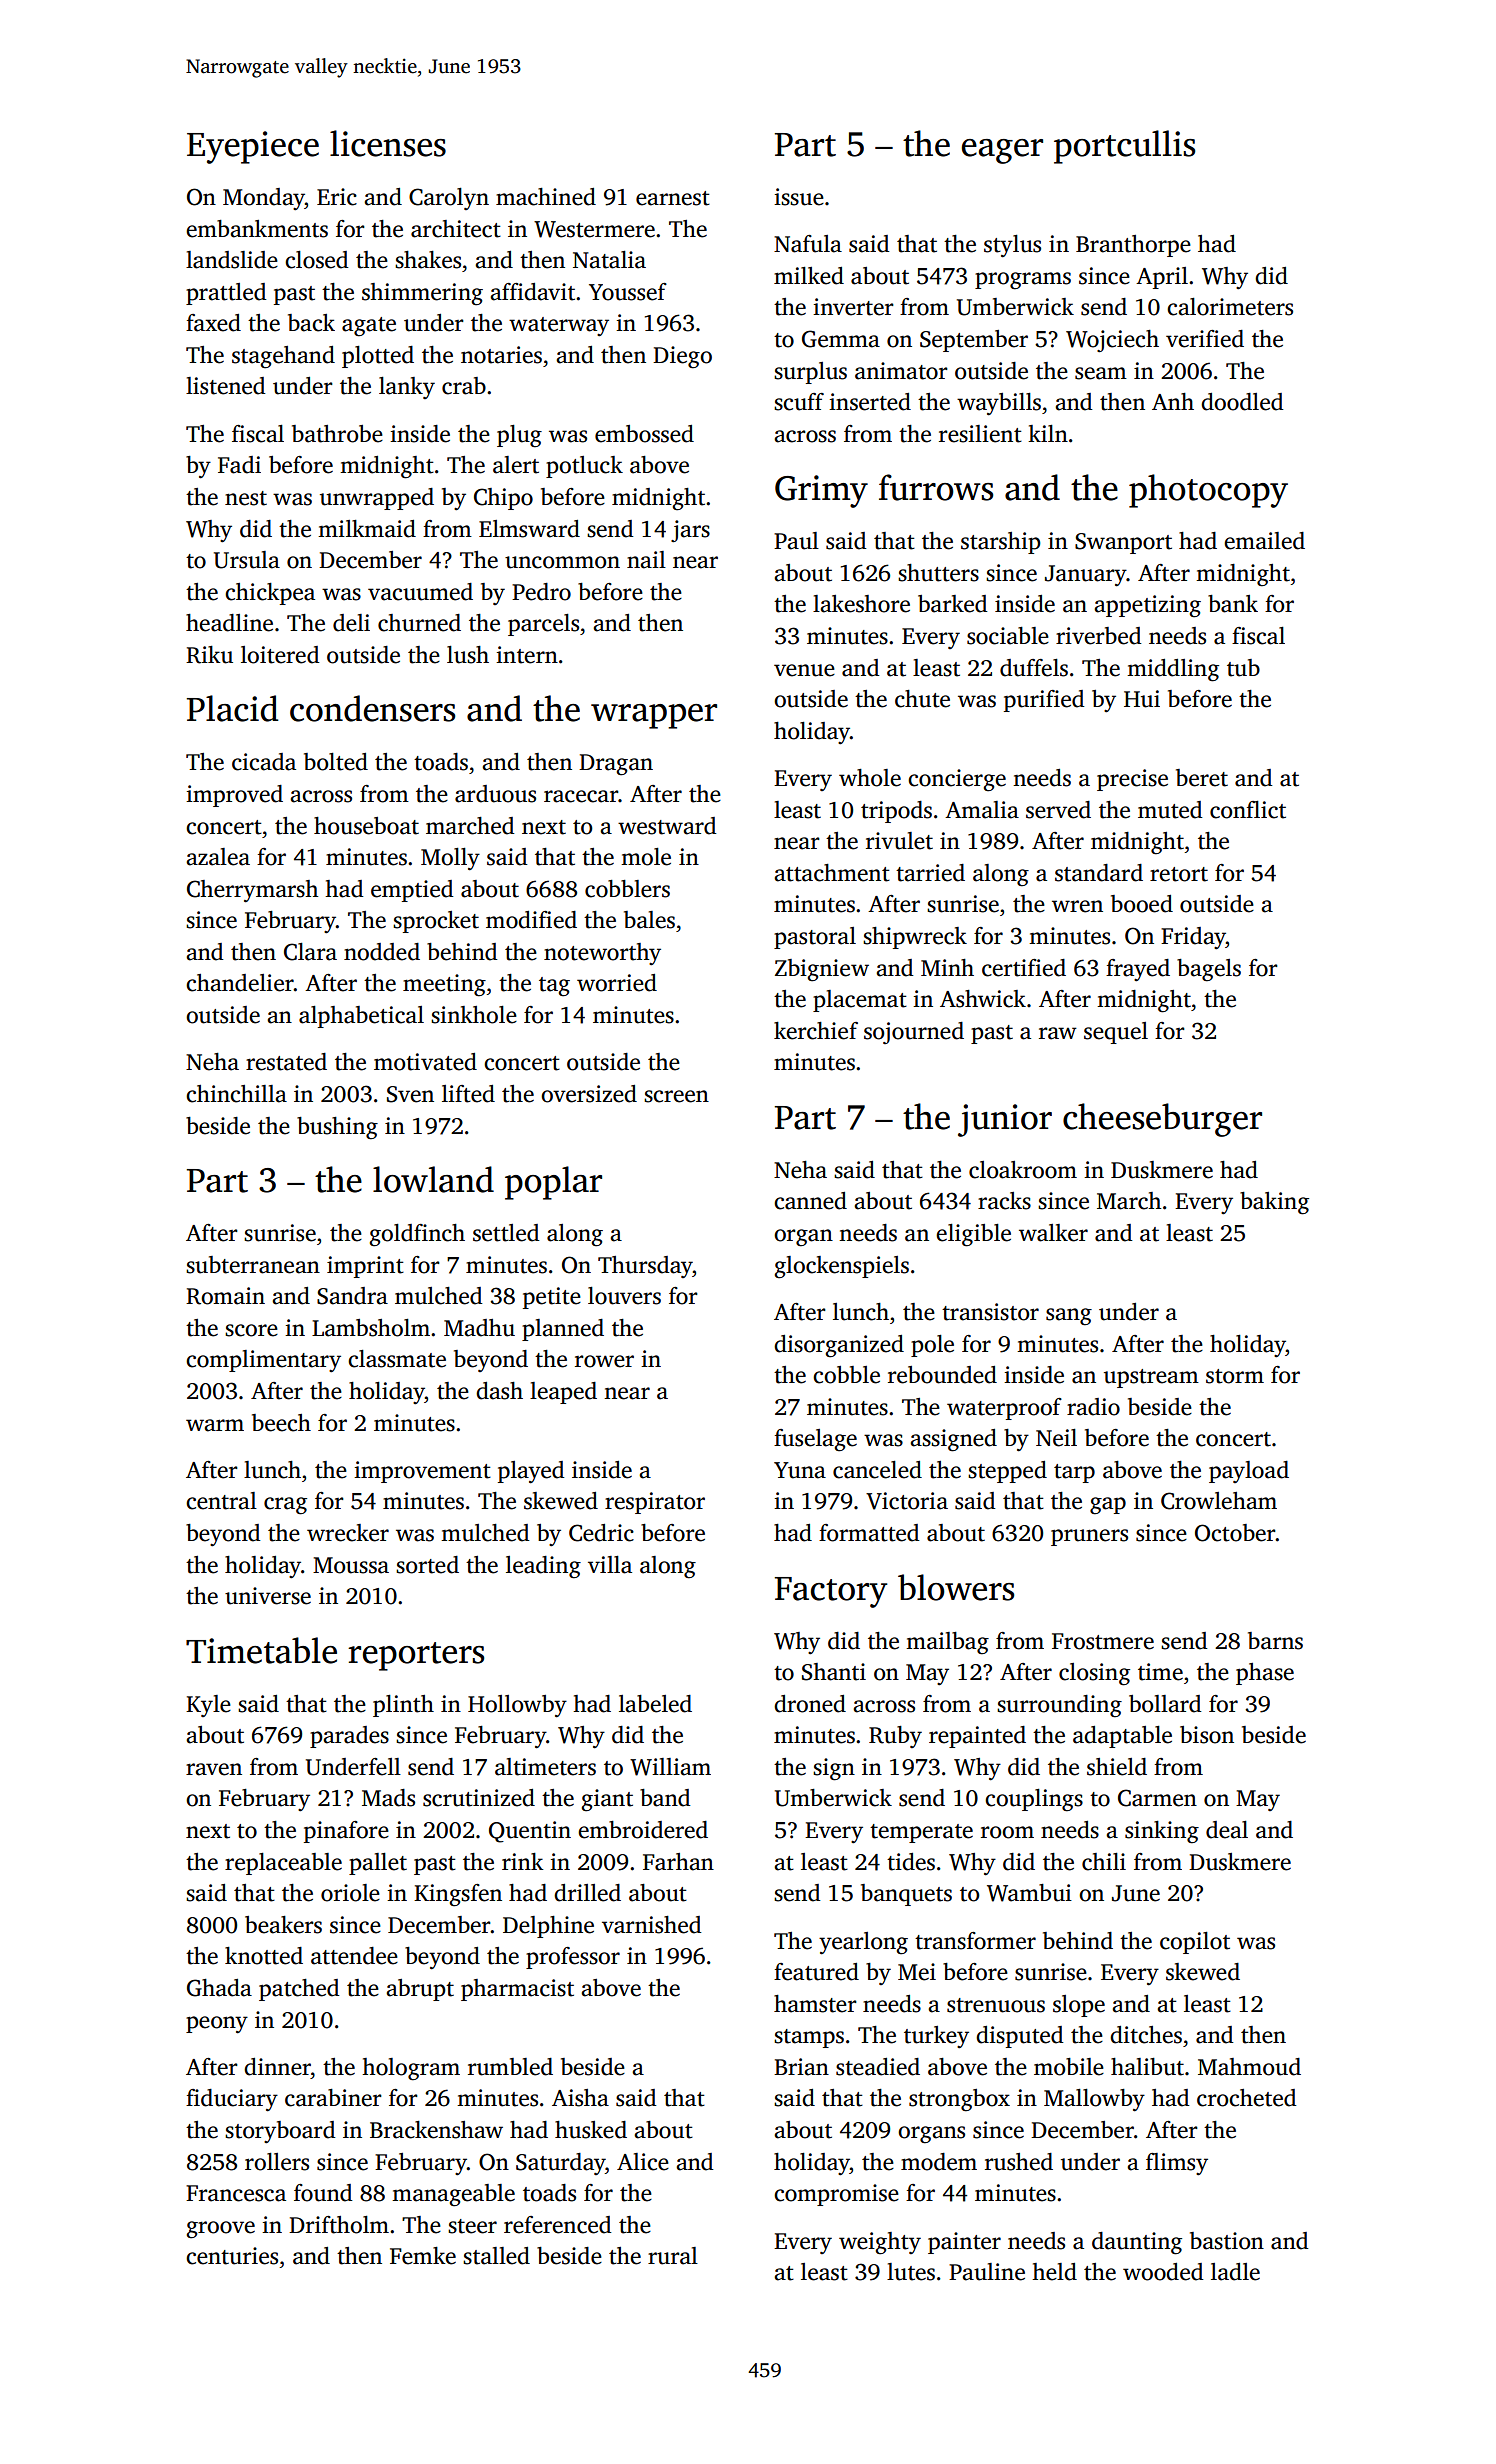  What do you see at coordinates (277, 2067) in the document?
I see `dinner` at bounding box center [277, 2067].
